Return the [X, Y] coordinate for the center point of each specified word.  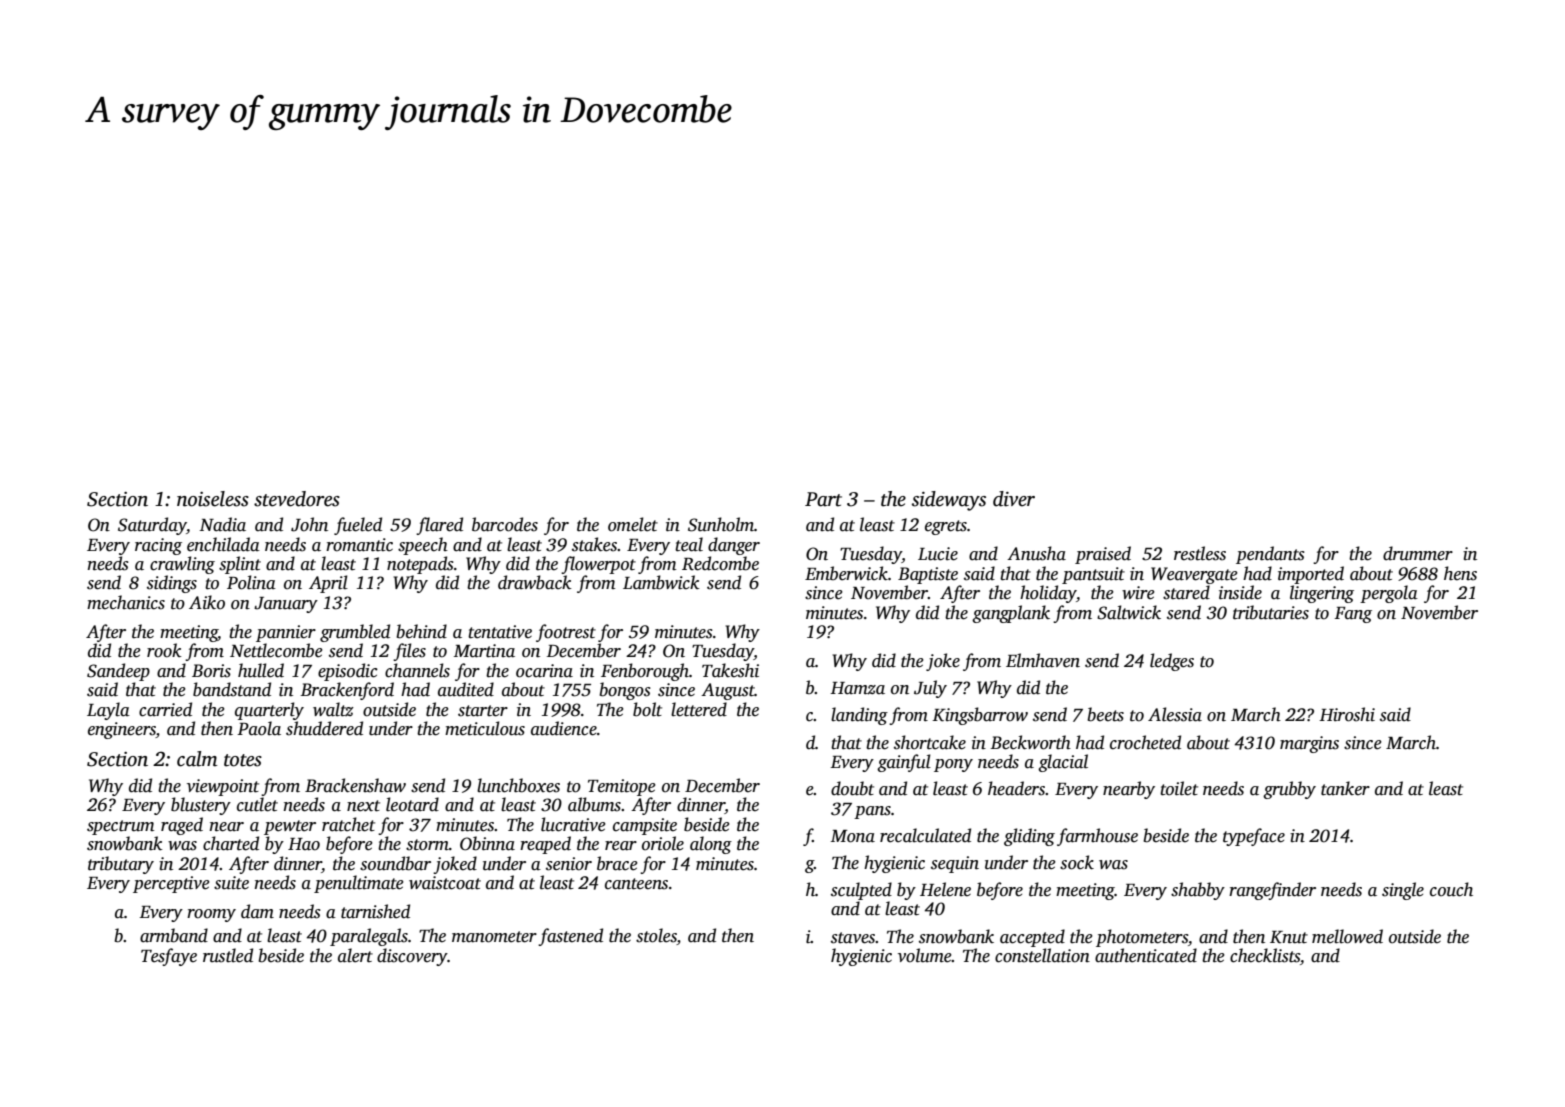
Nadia [222, 524]
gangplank [1011, 614]
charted [231, 843]
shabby [1198, 891]
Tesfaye [169, 957]
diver [1014, 499]
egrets [946, 527]
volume [925, 955]
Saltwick [1129, 612]
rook [164, 650]
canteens [636, 884]
